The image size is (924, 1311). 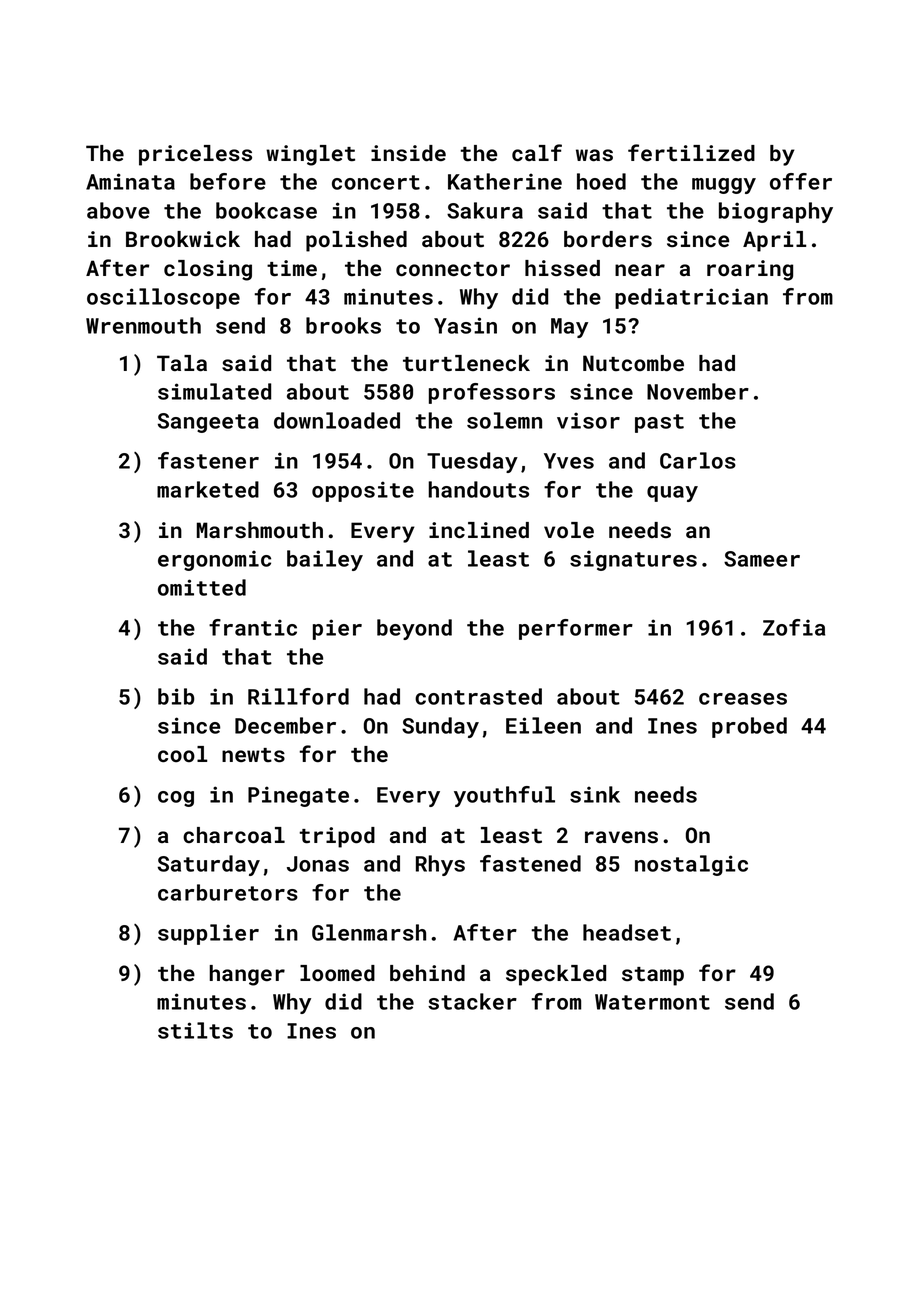 What do you see at coordinates (195, 155) in the screenshot?
I see `priceless` at bounding box center [195, 155].
